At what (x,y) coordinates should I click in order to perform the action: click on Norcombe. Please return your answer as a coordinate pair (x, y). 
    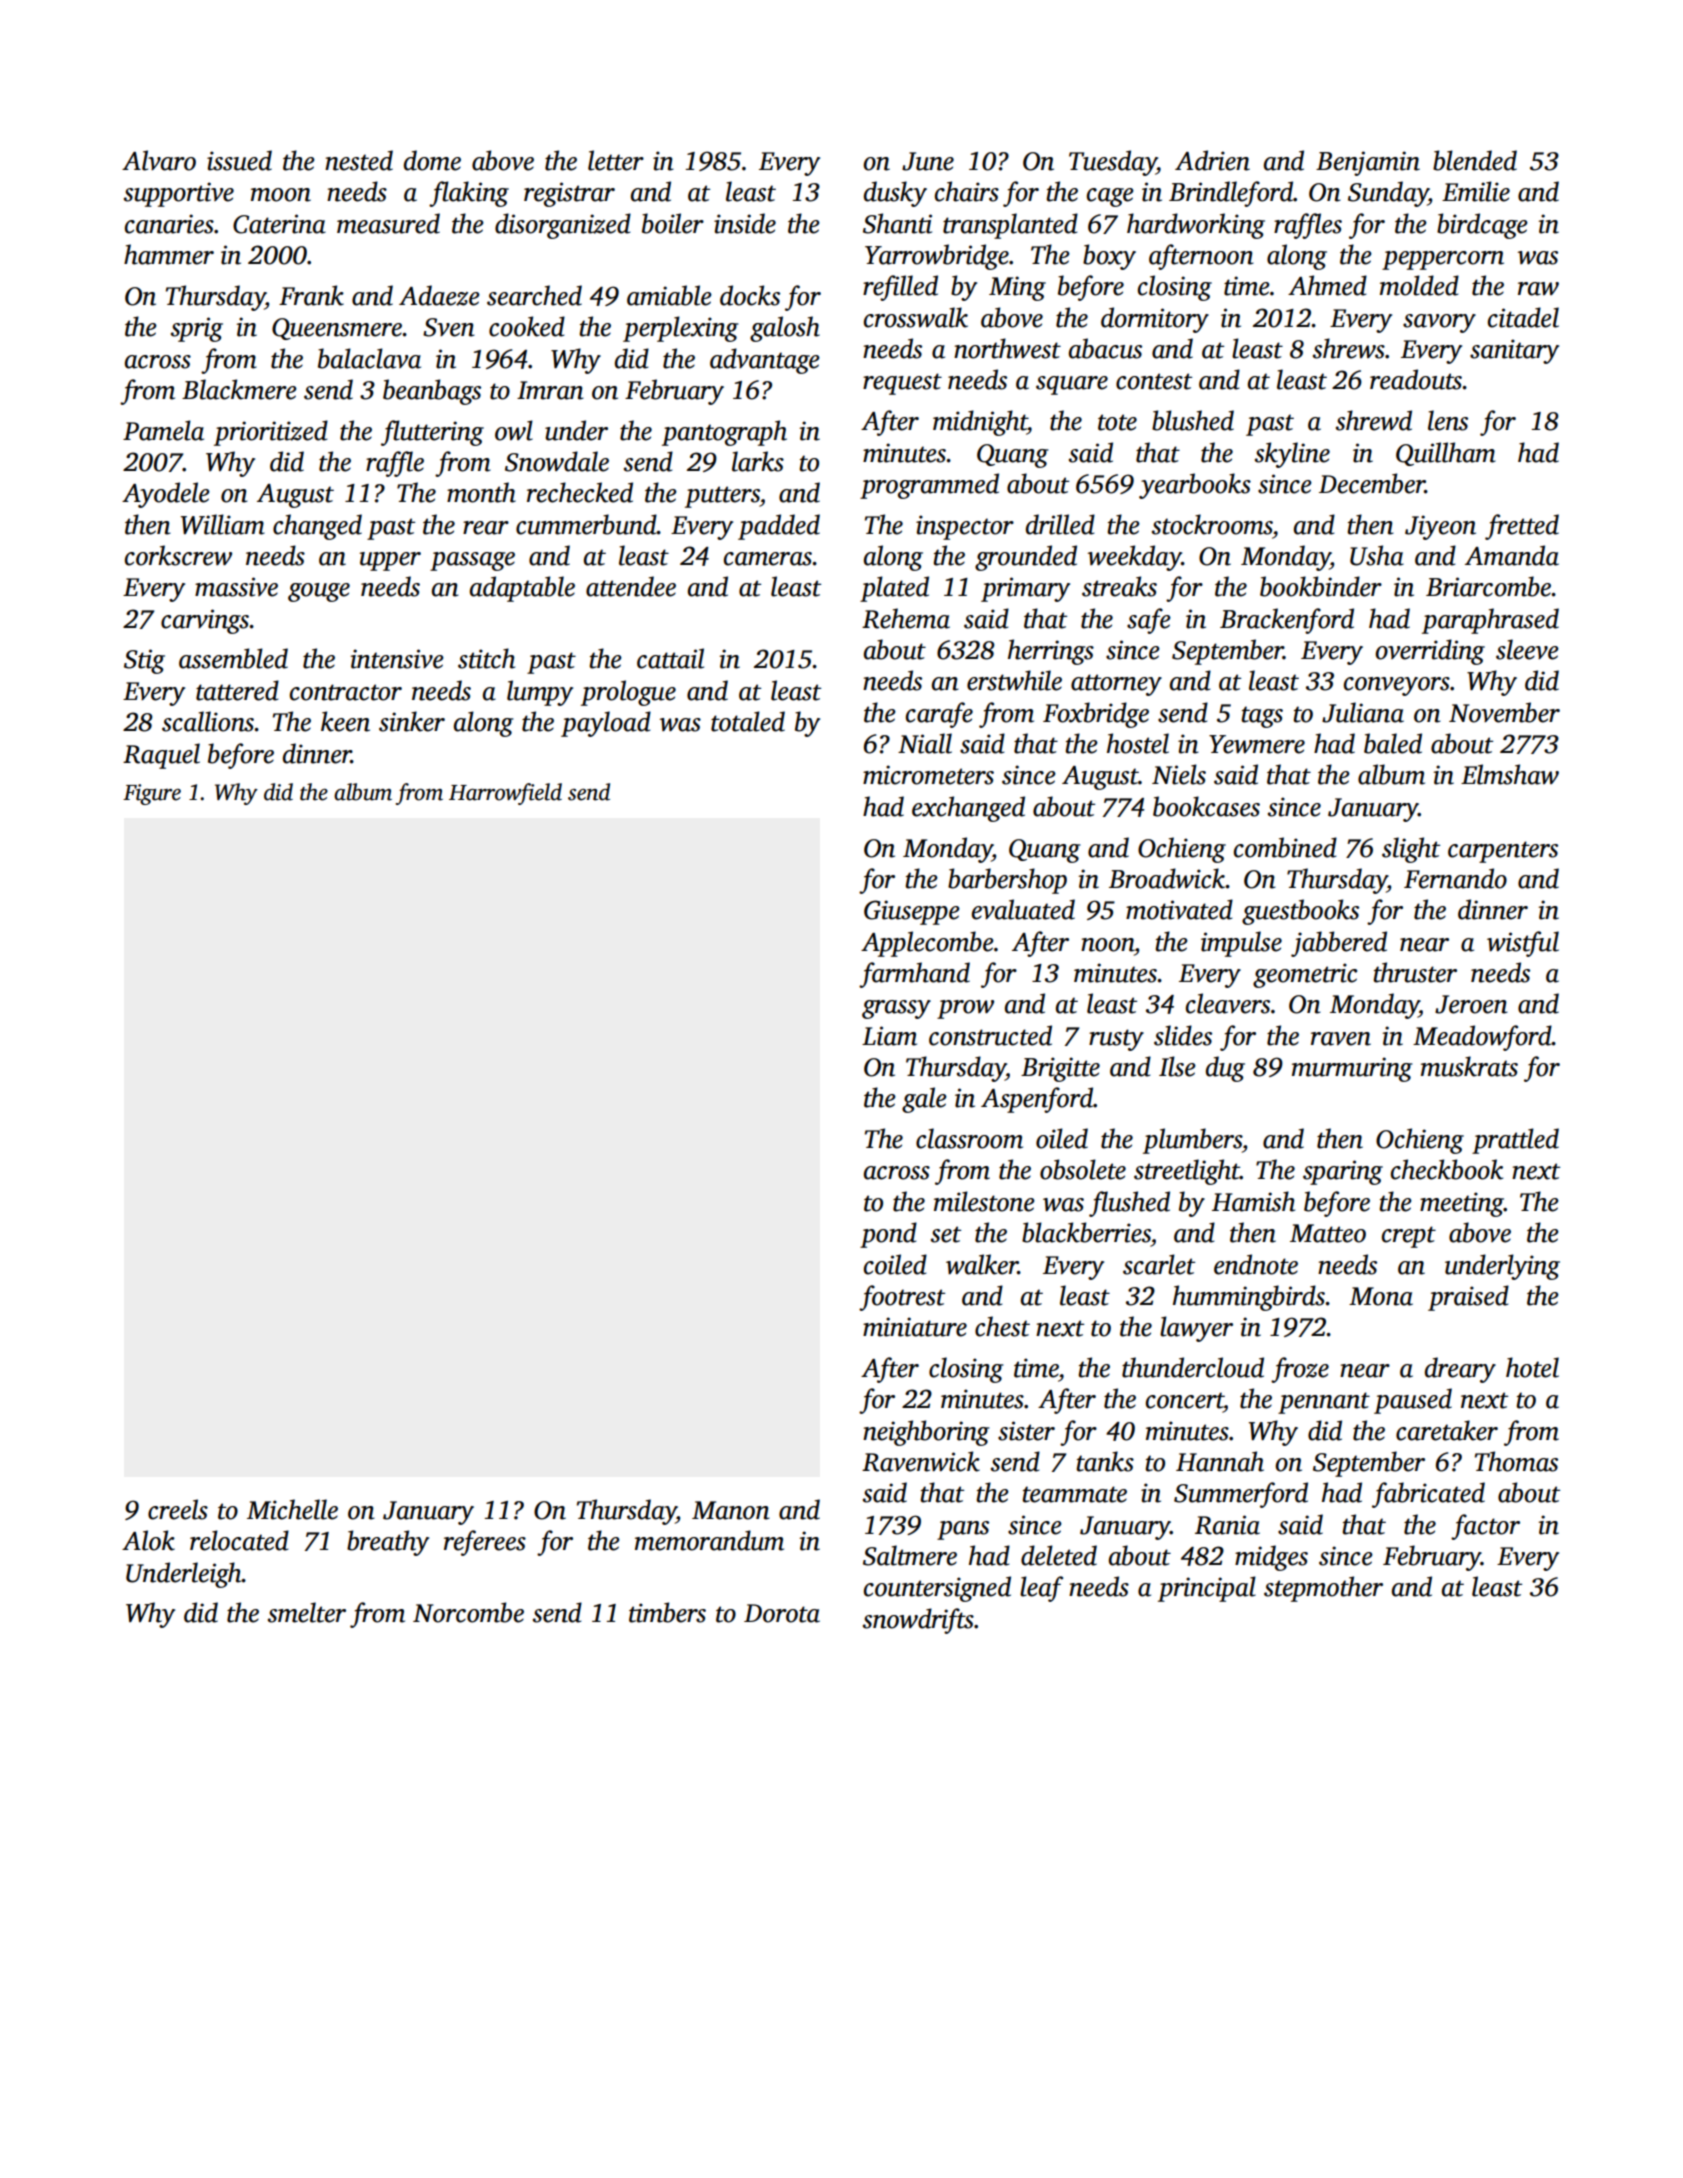
    Looking at the image, I should click on (468, 1612).
